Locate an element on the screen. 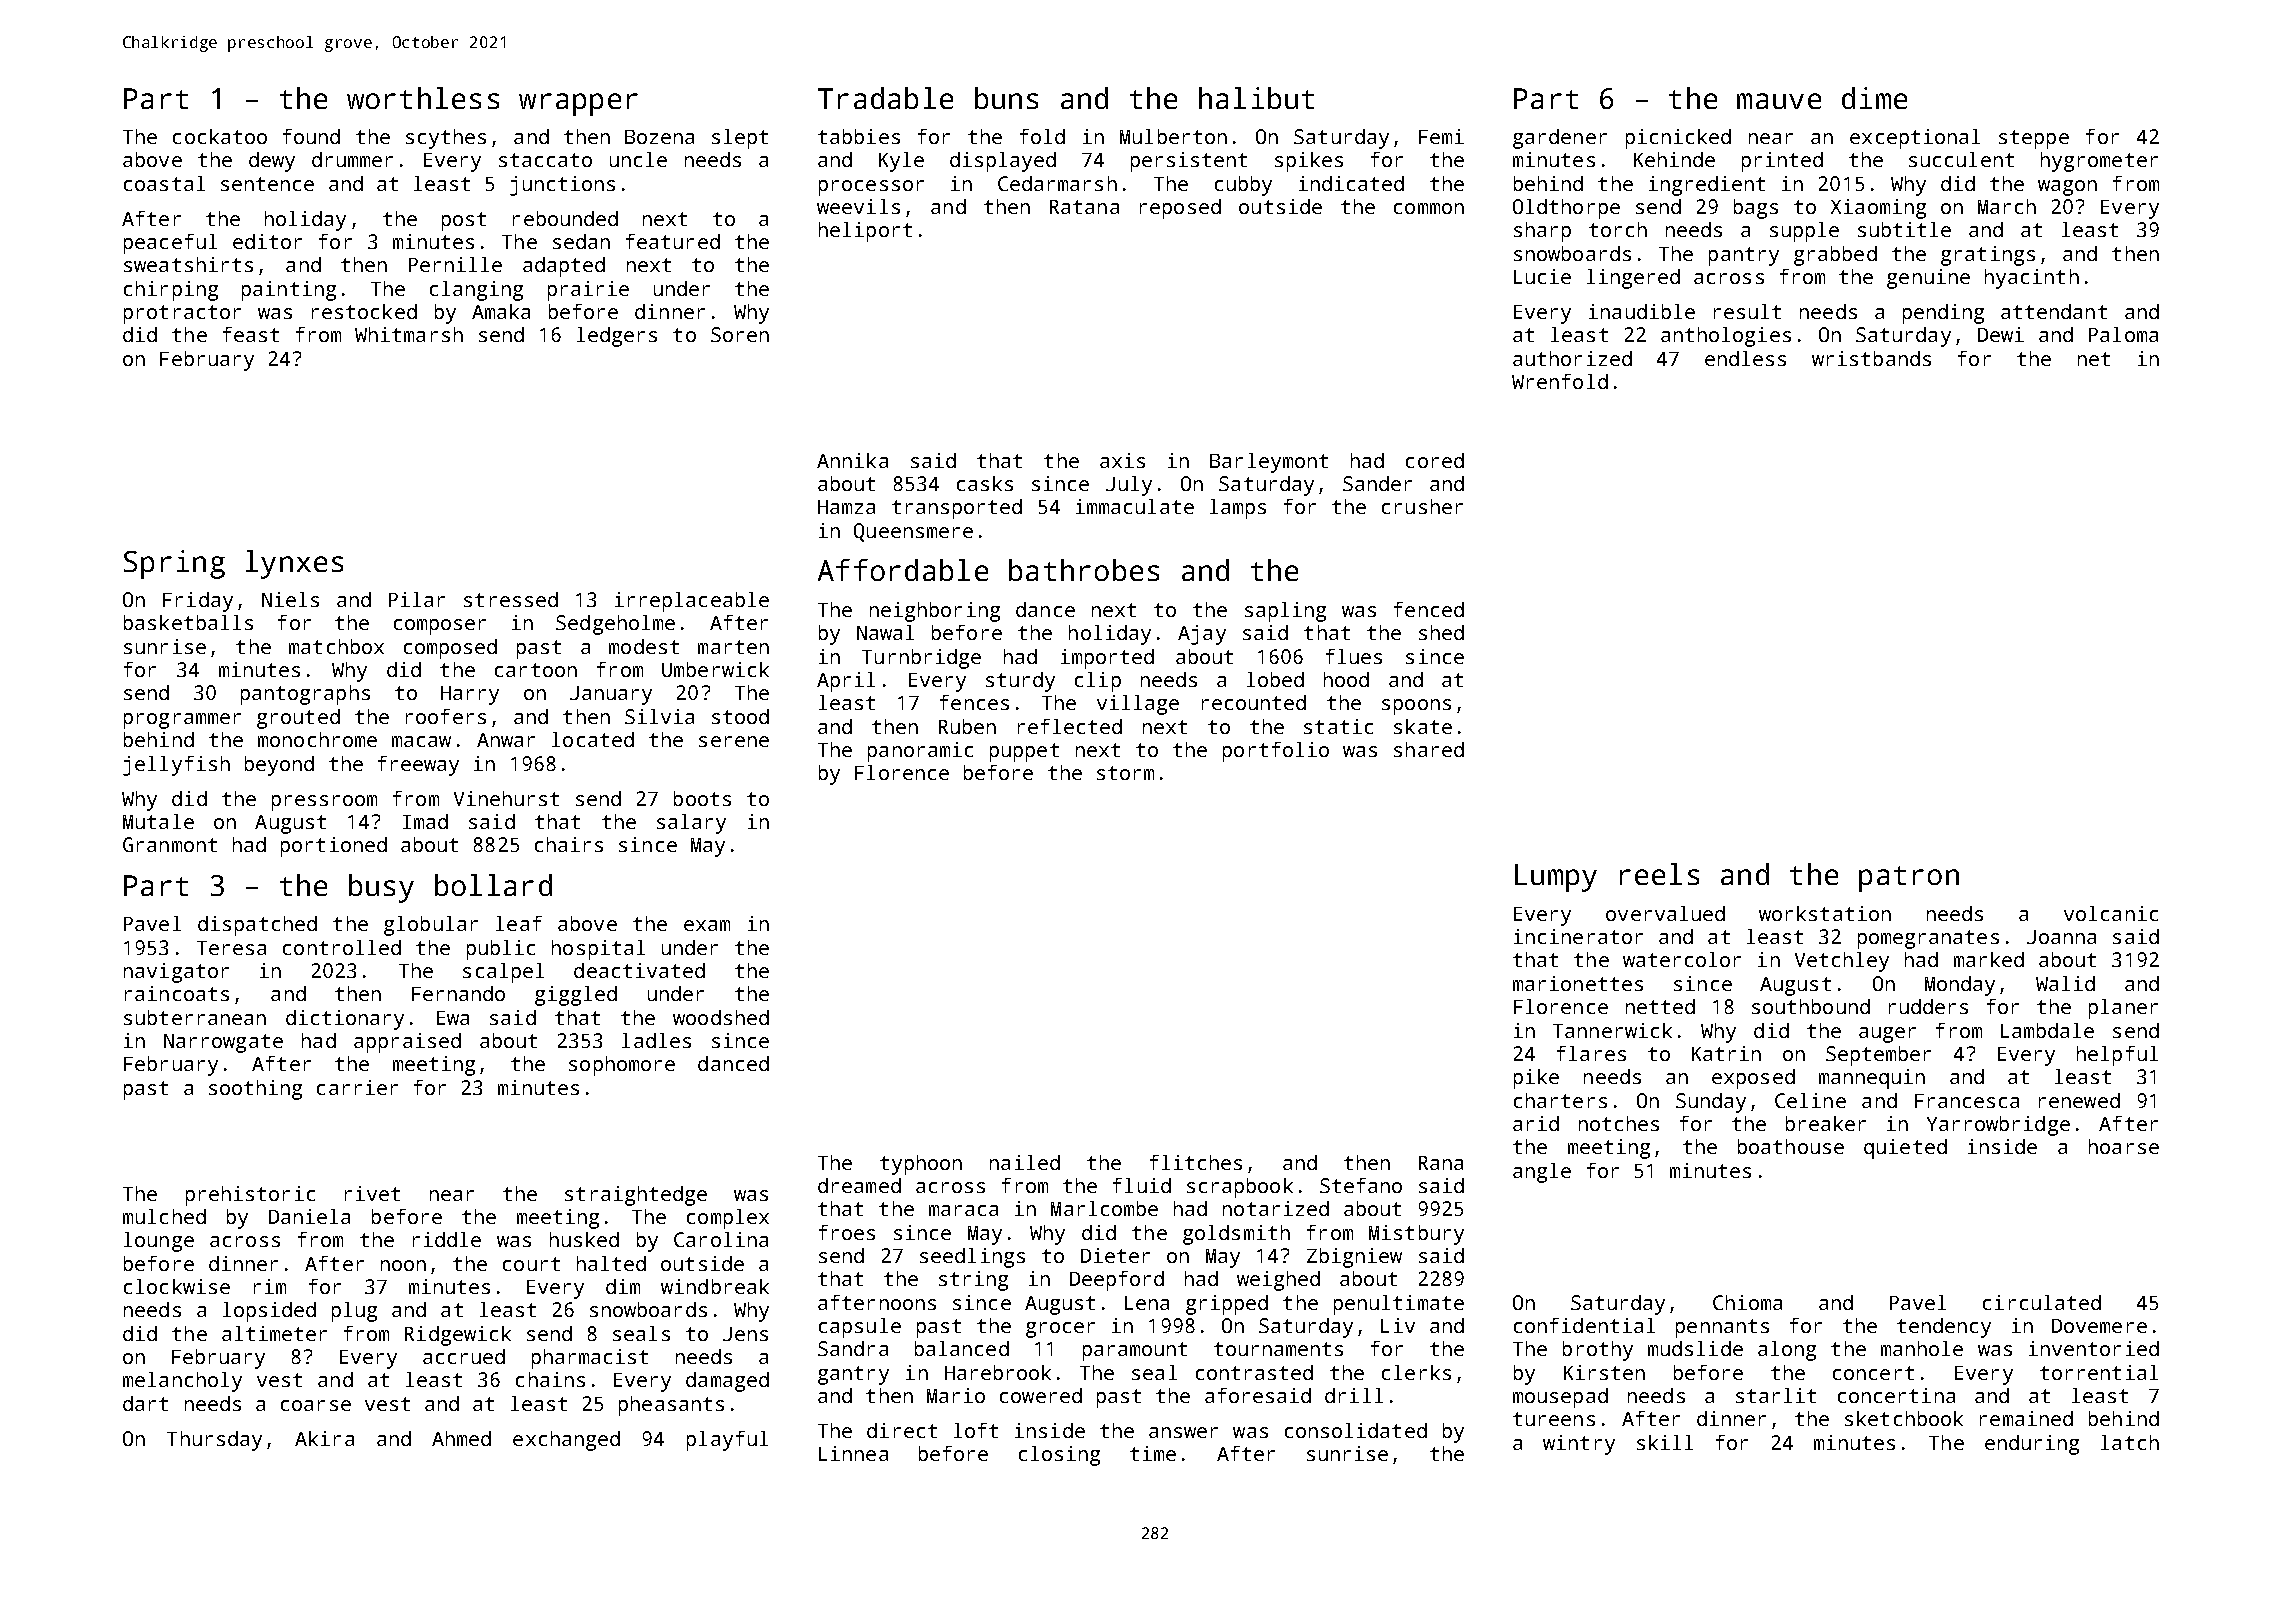 Image resolution: width=2282 pixels, height=1614 pixels. dime is located at coordinates (1874, 98).
